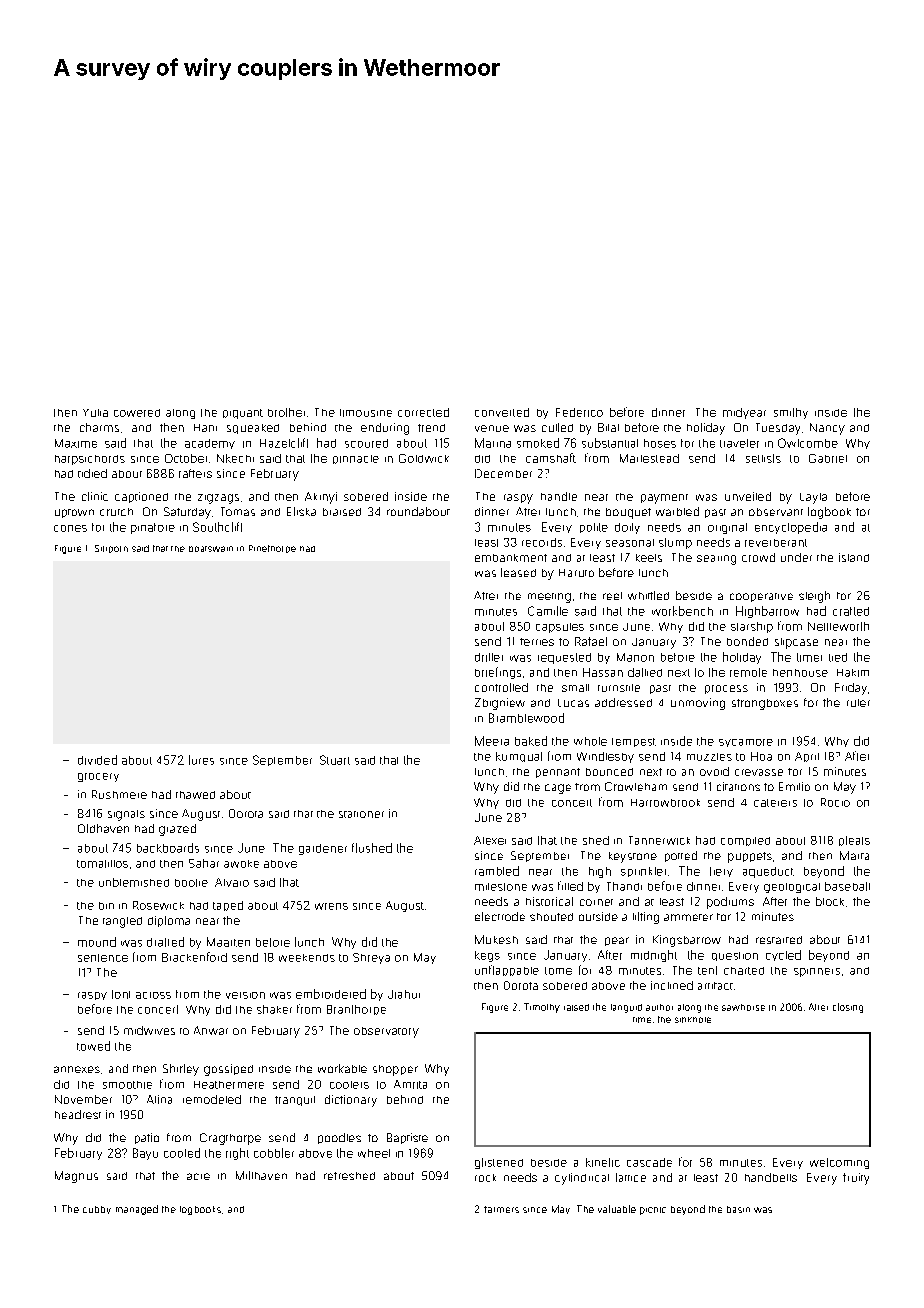 This image has width=924, height=1308. What do you see at coordinates (854, 557) in the image?
I see `island` at bounding box center [854, 557].
